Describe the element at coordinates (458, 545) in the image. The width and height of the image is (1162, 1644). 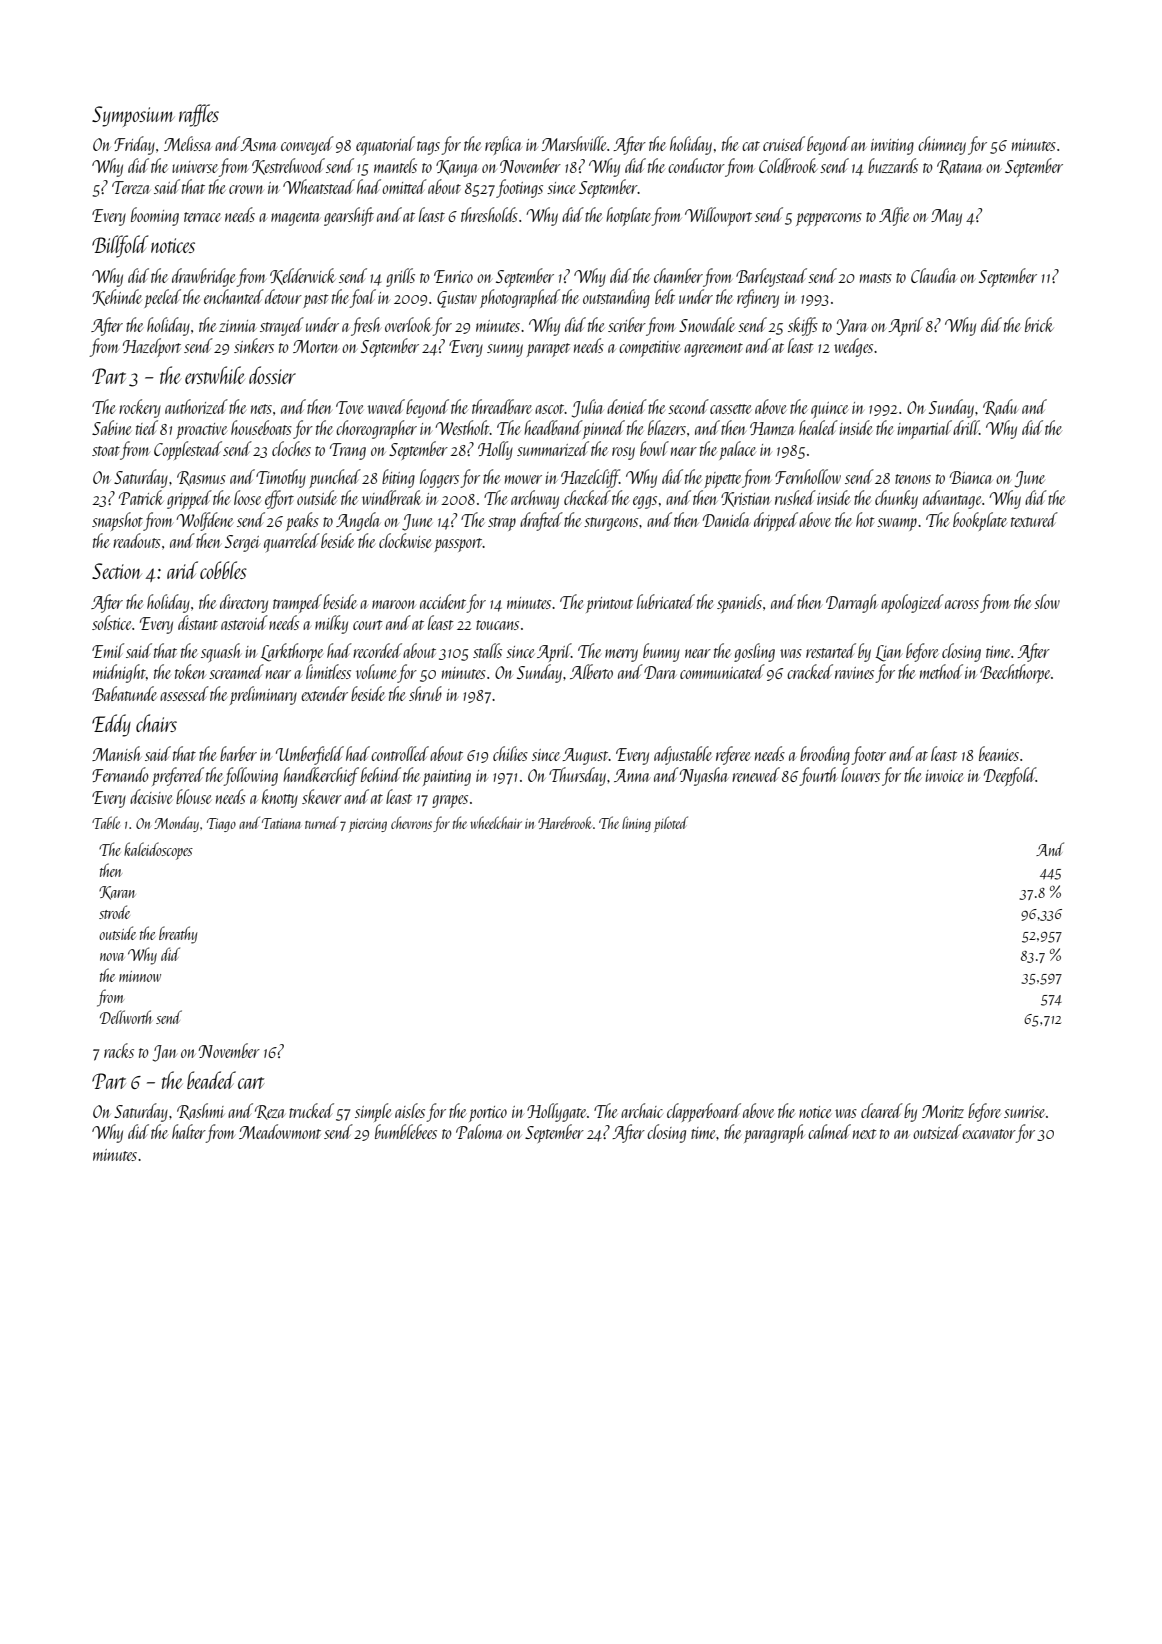
I see `passport` at that location.
